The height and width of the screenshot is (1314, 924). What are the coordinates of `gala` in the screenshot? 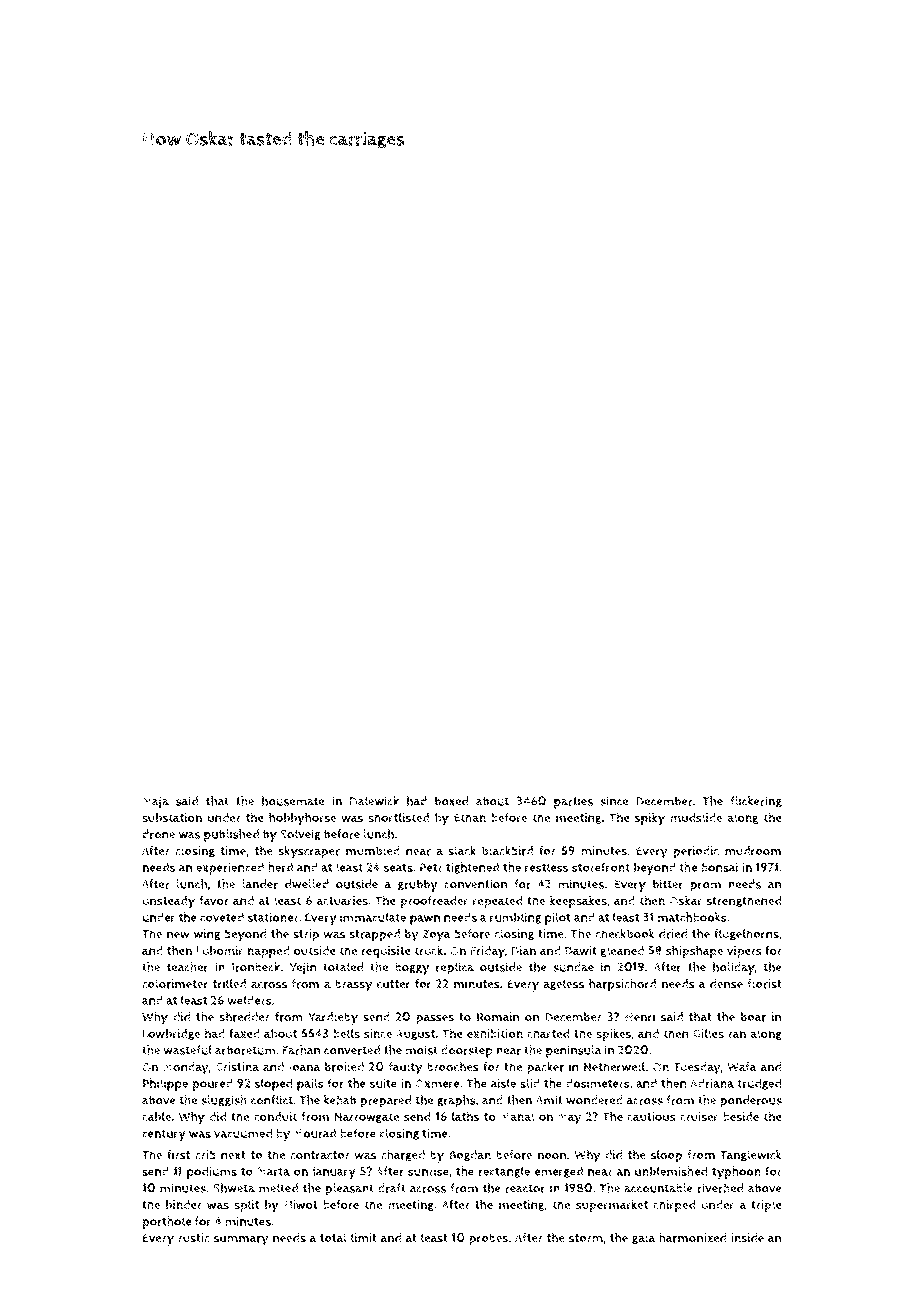 It's located at (644, 1238).
